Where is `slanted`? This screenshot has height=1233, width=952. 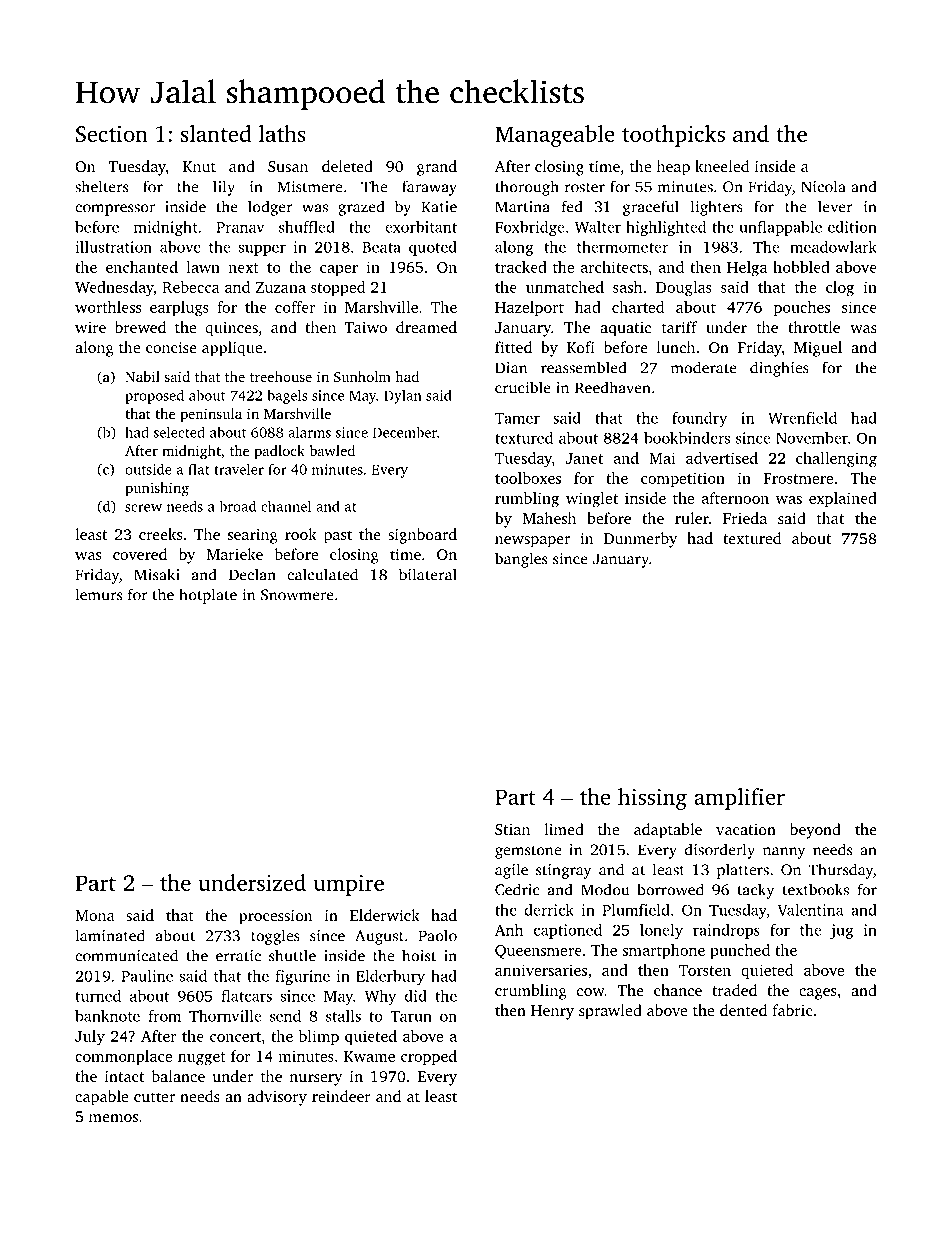 slanted is located at coordinates (216, 133).
